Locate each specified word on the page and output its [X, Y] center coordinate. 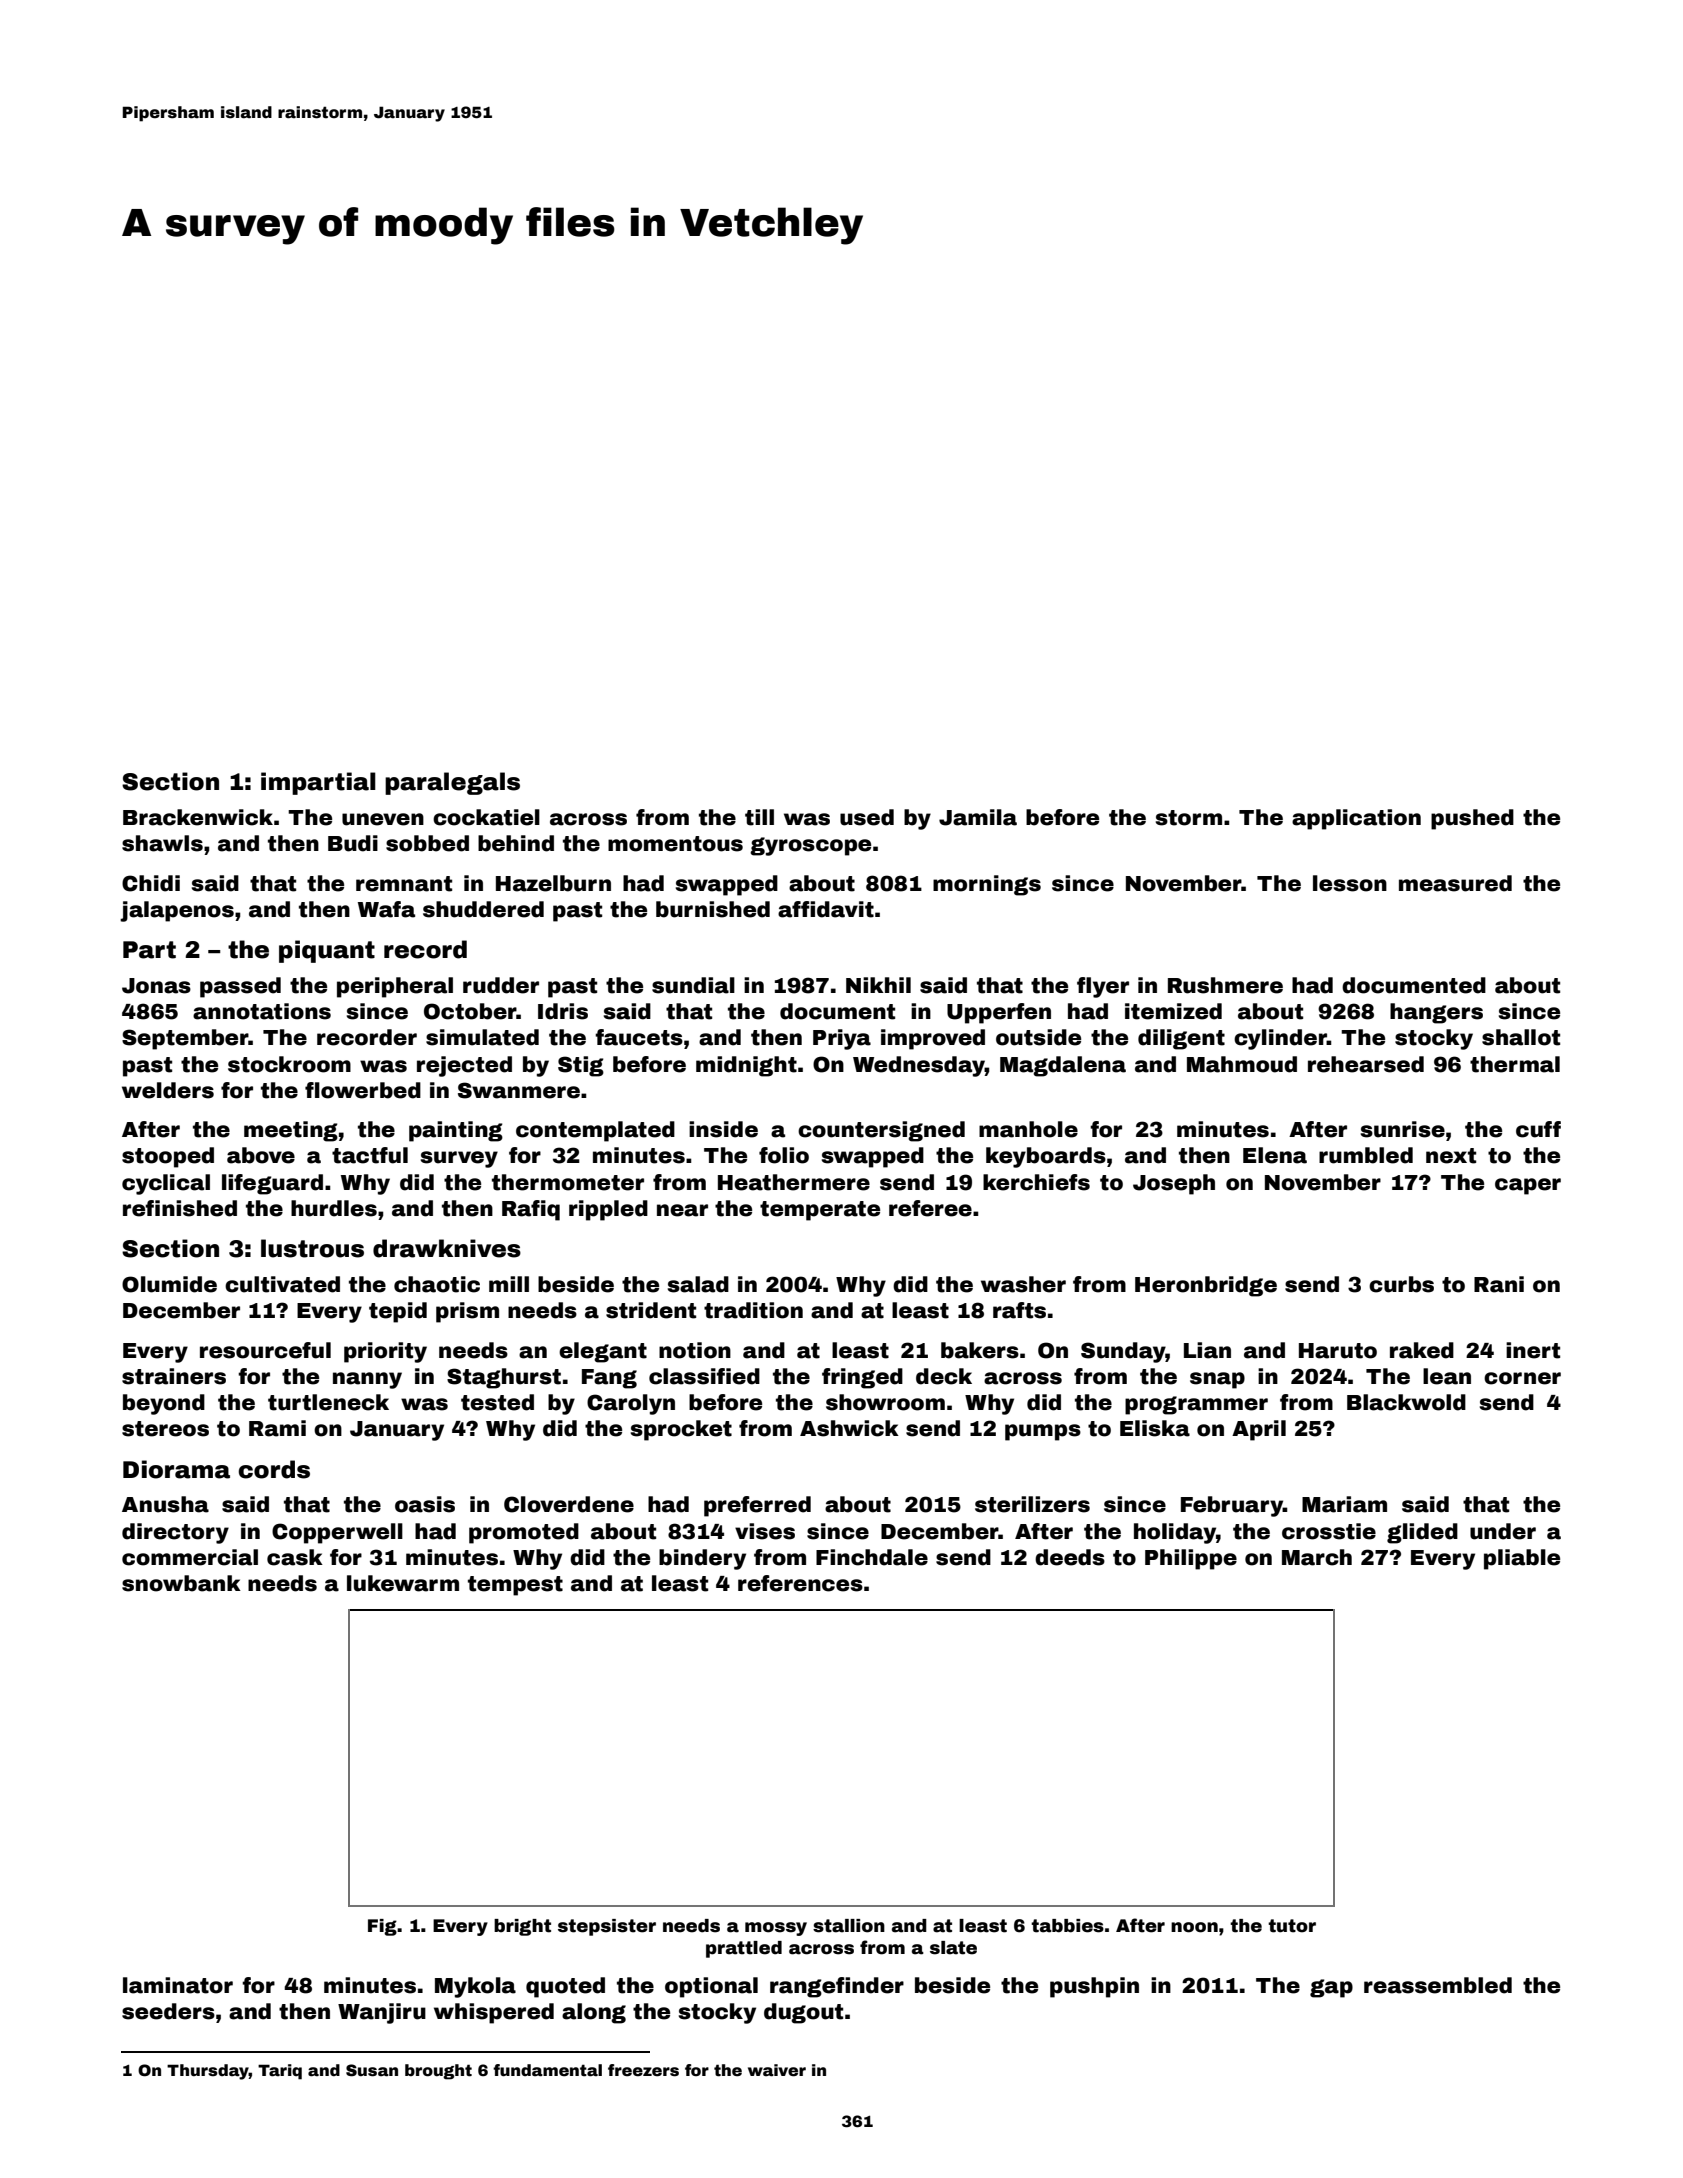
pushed [1472, 819]
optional [711, 1987]
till [759, 817]
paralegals [452, 783]
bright [522, 1927]
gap [1331, 1988]
